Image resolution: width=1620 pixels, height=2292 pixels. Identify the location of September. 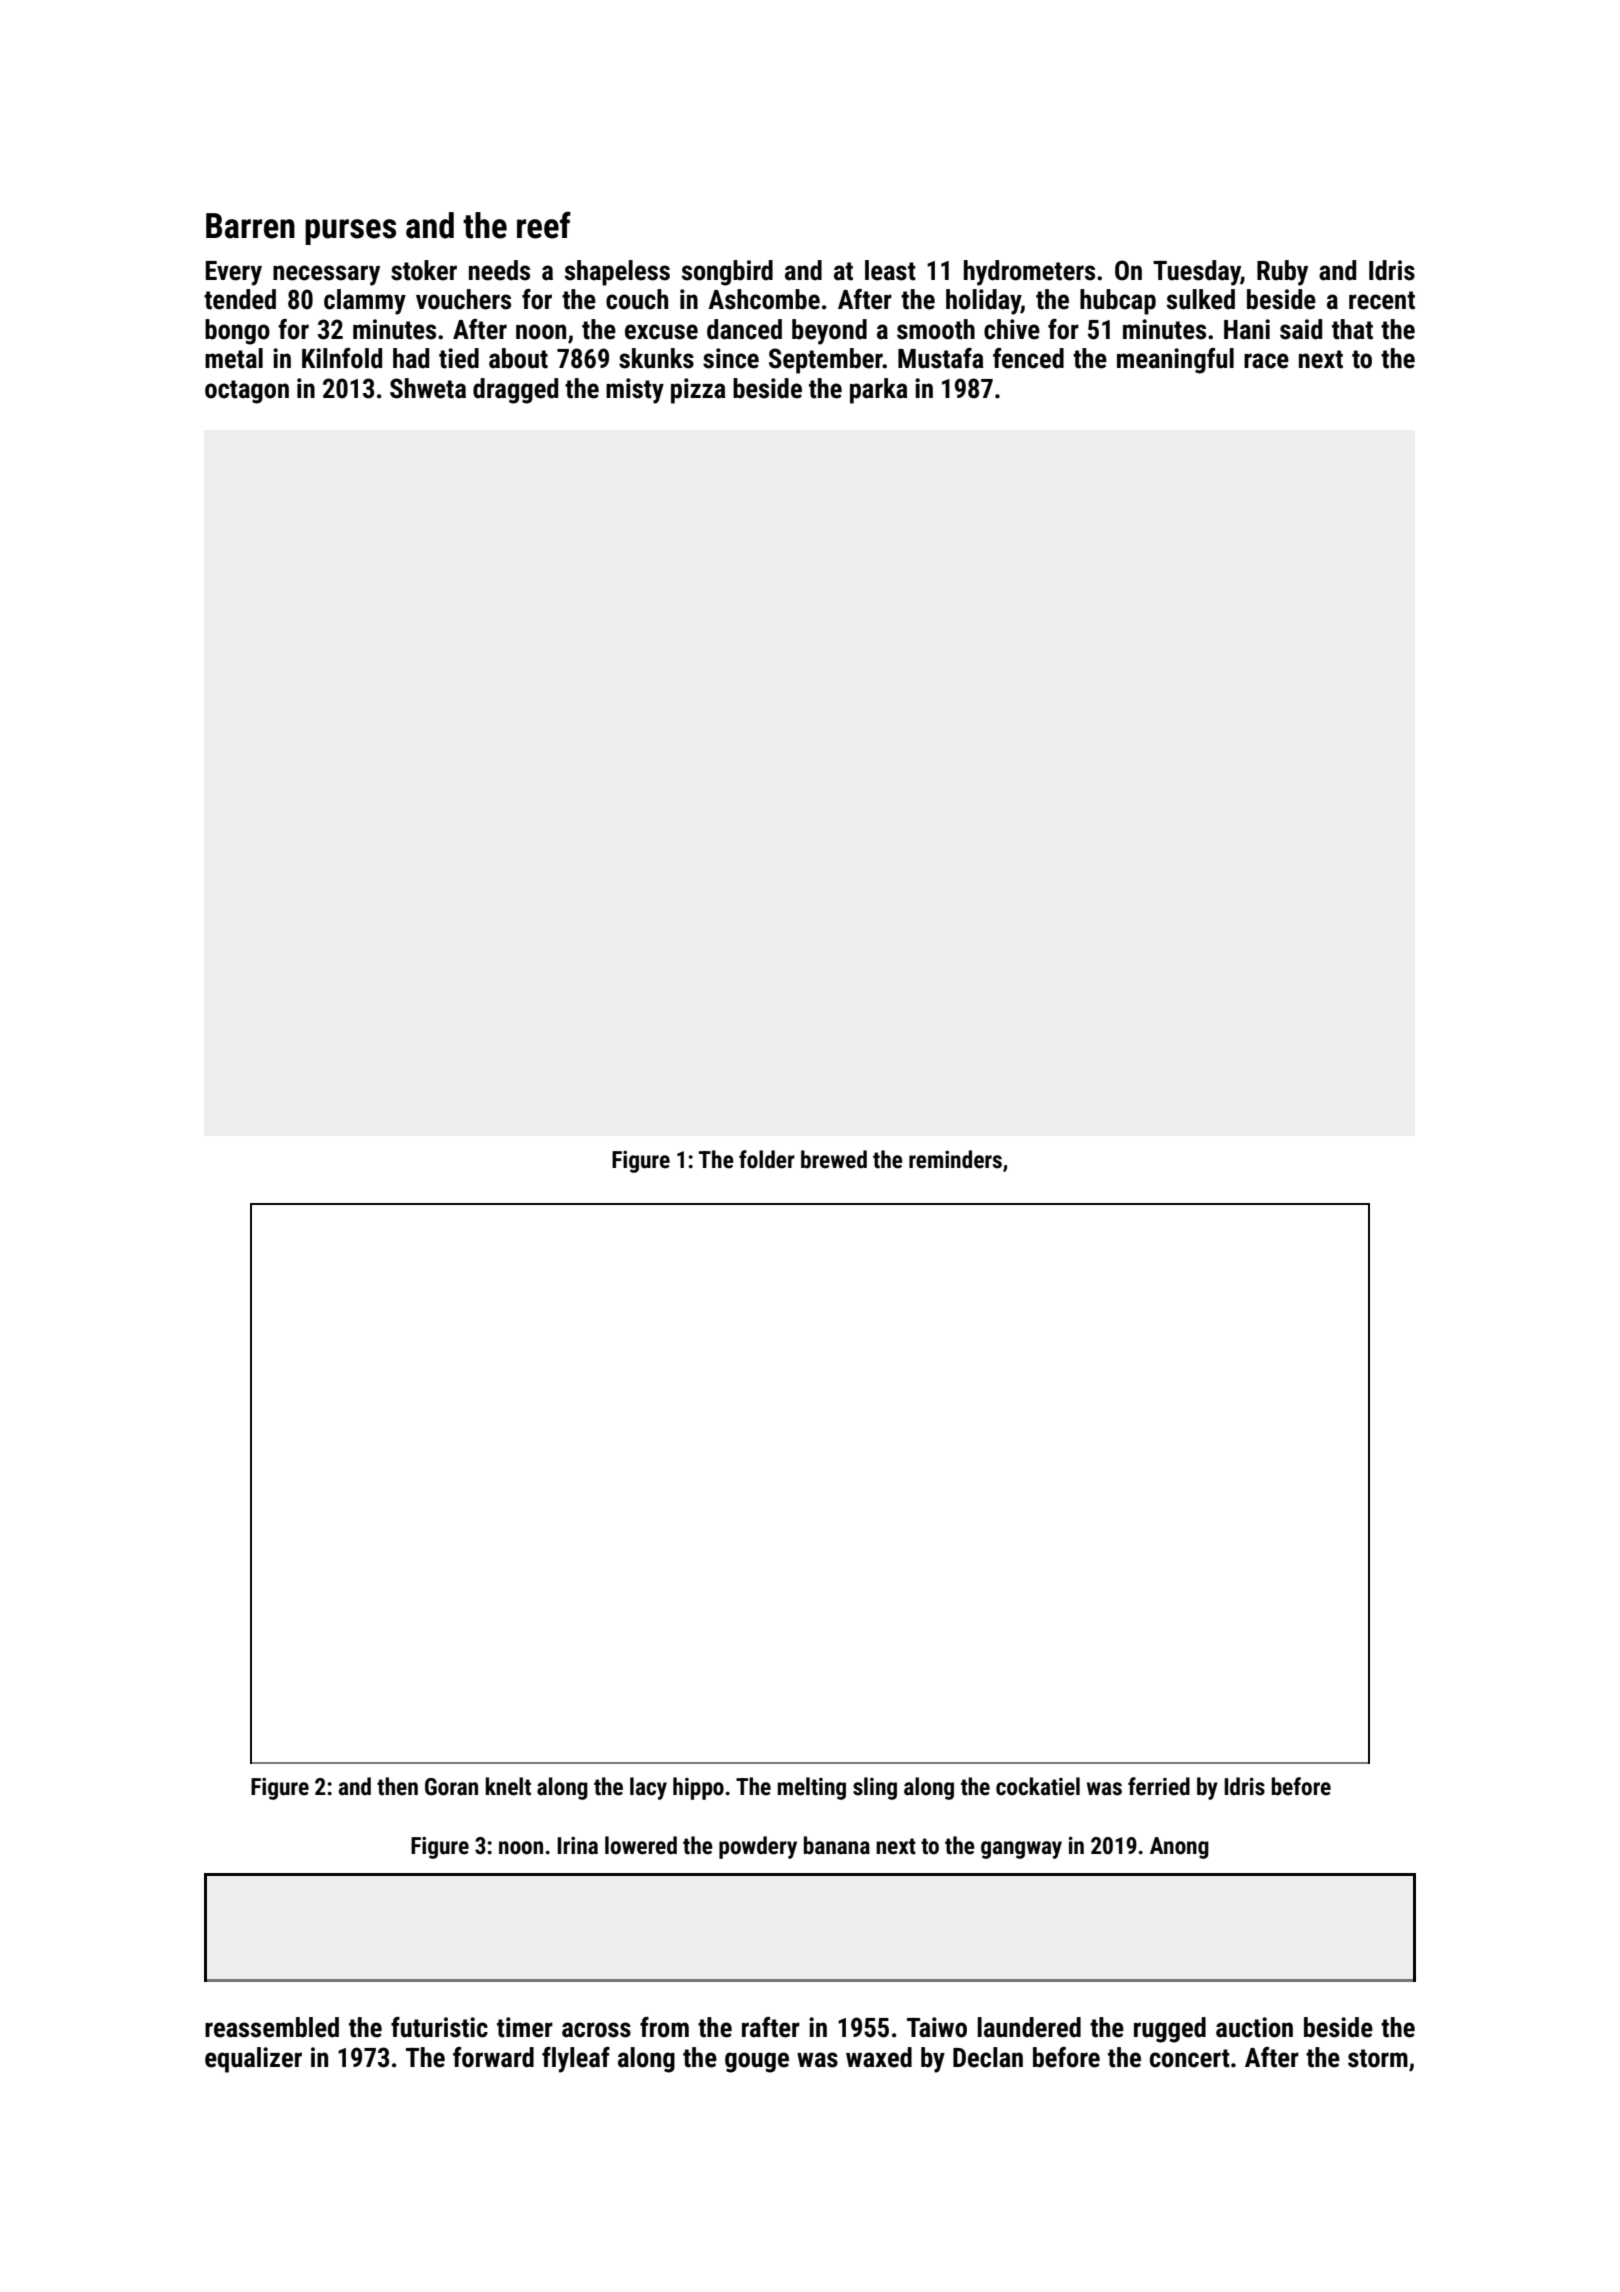
(826, 361).
